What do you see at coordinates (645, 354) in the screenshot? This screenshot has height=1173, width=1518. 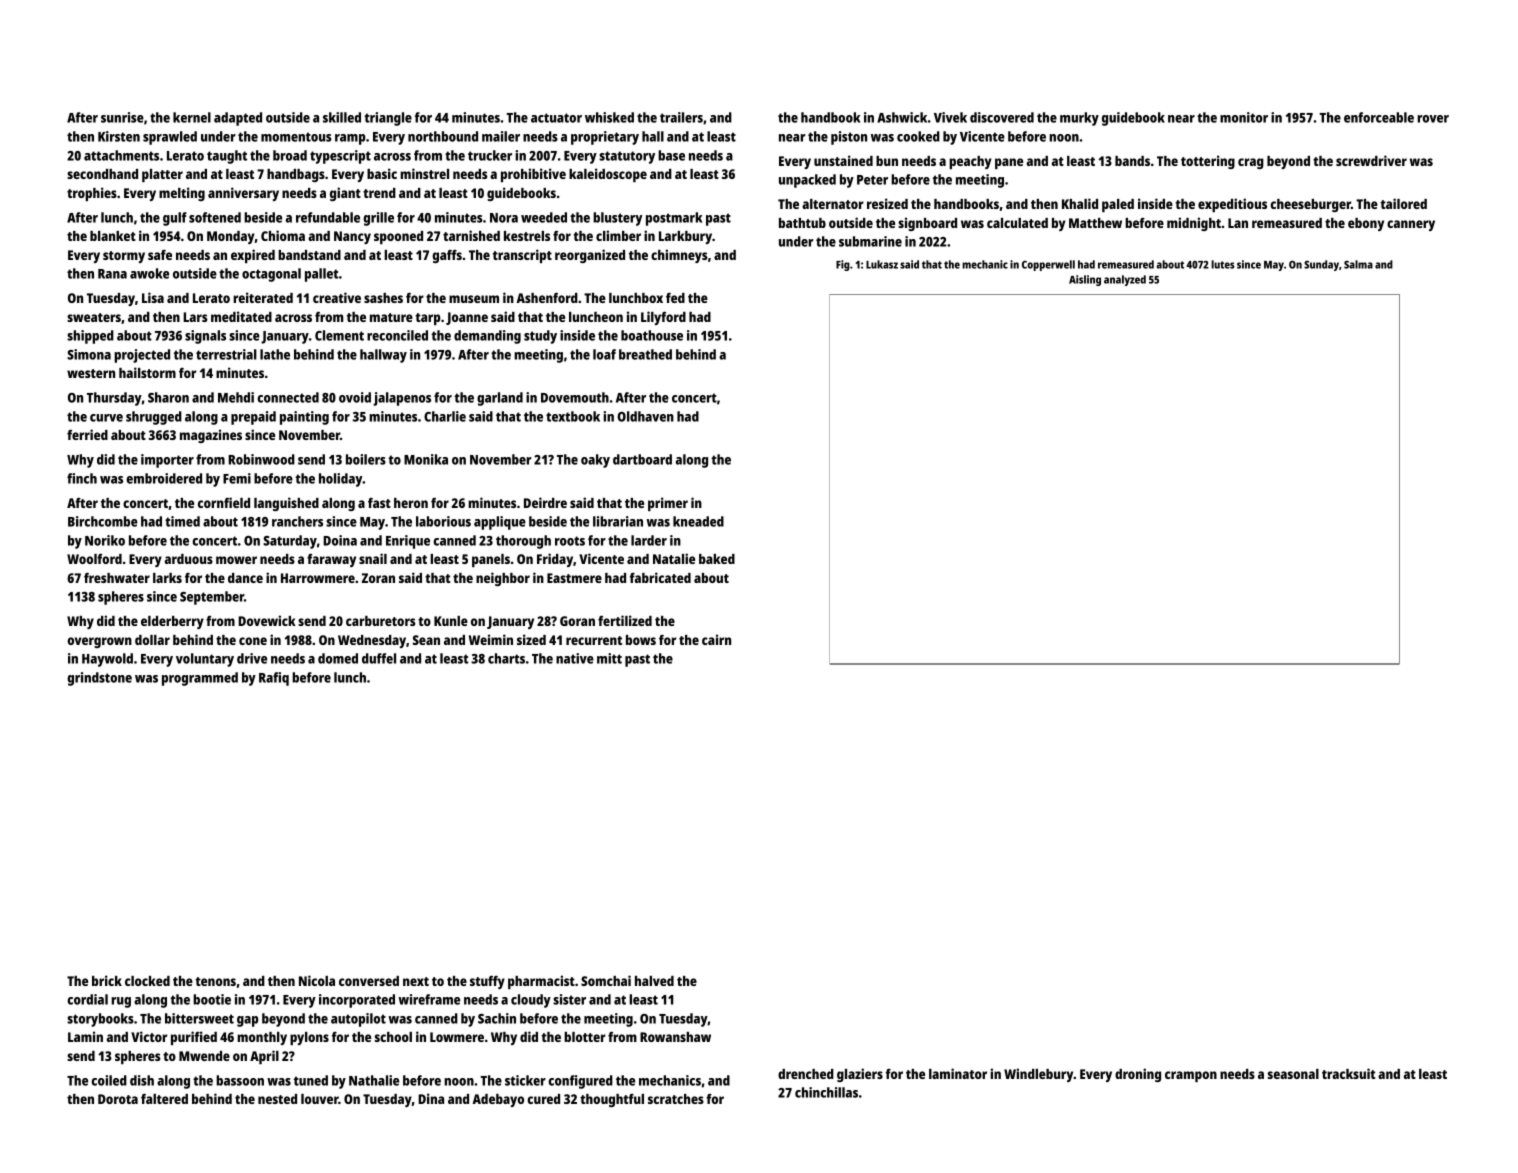 I see `breathed` at bounding box center [645, 354].
